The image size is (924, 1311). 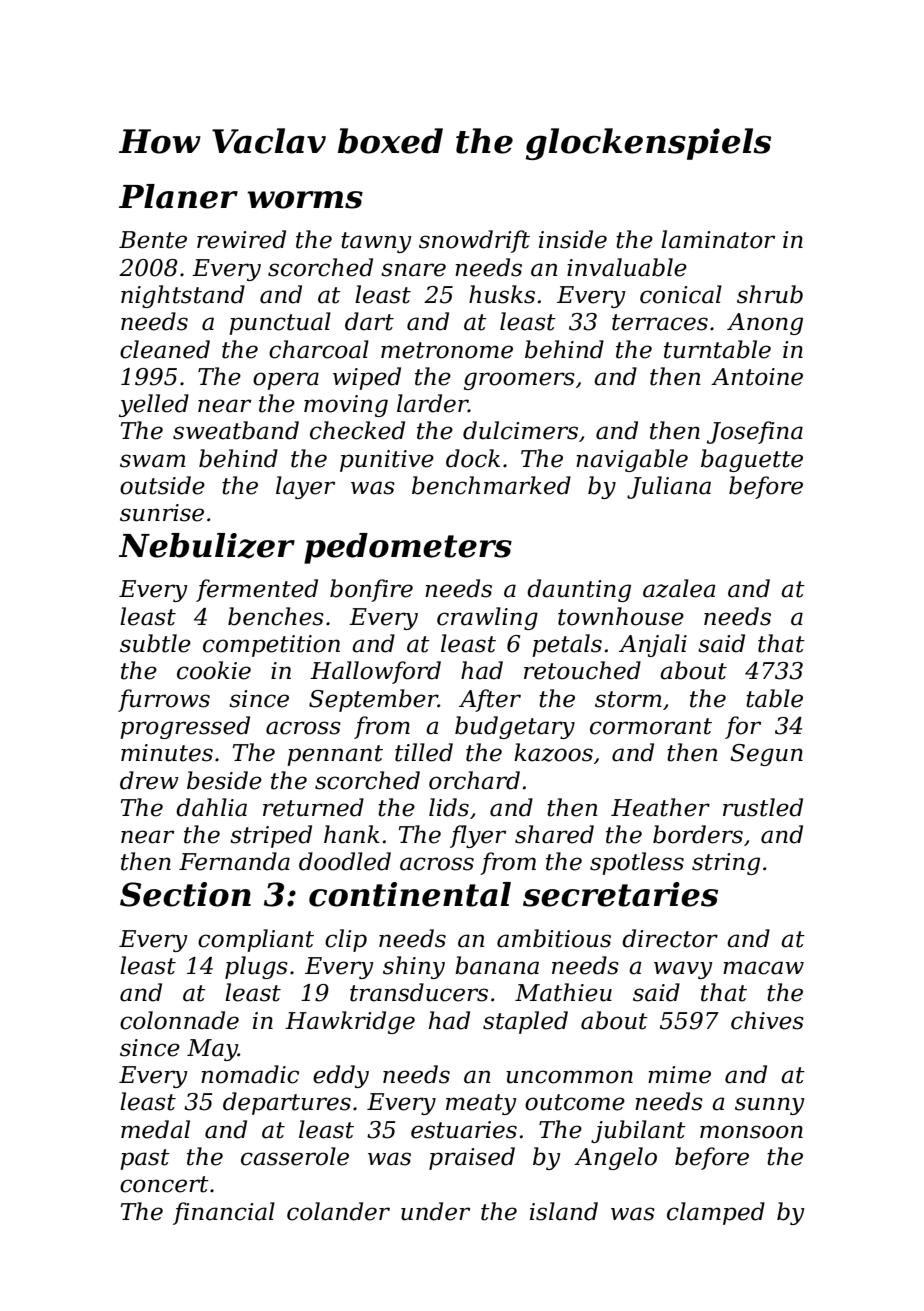 I want to click on petals, so click(x=567, y=645).
